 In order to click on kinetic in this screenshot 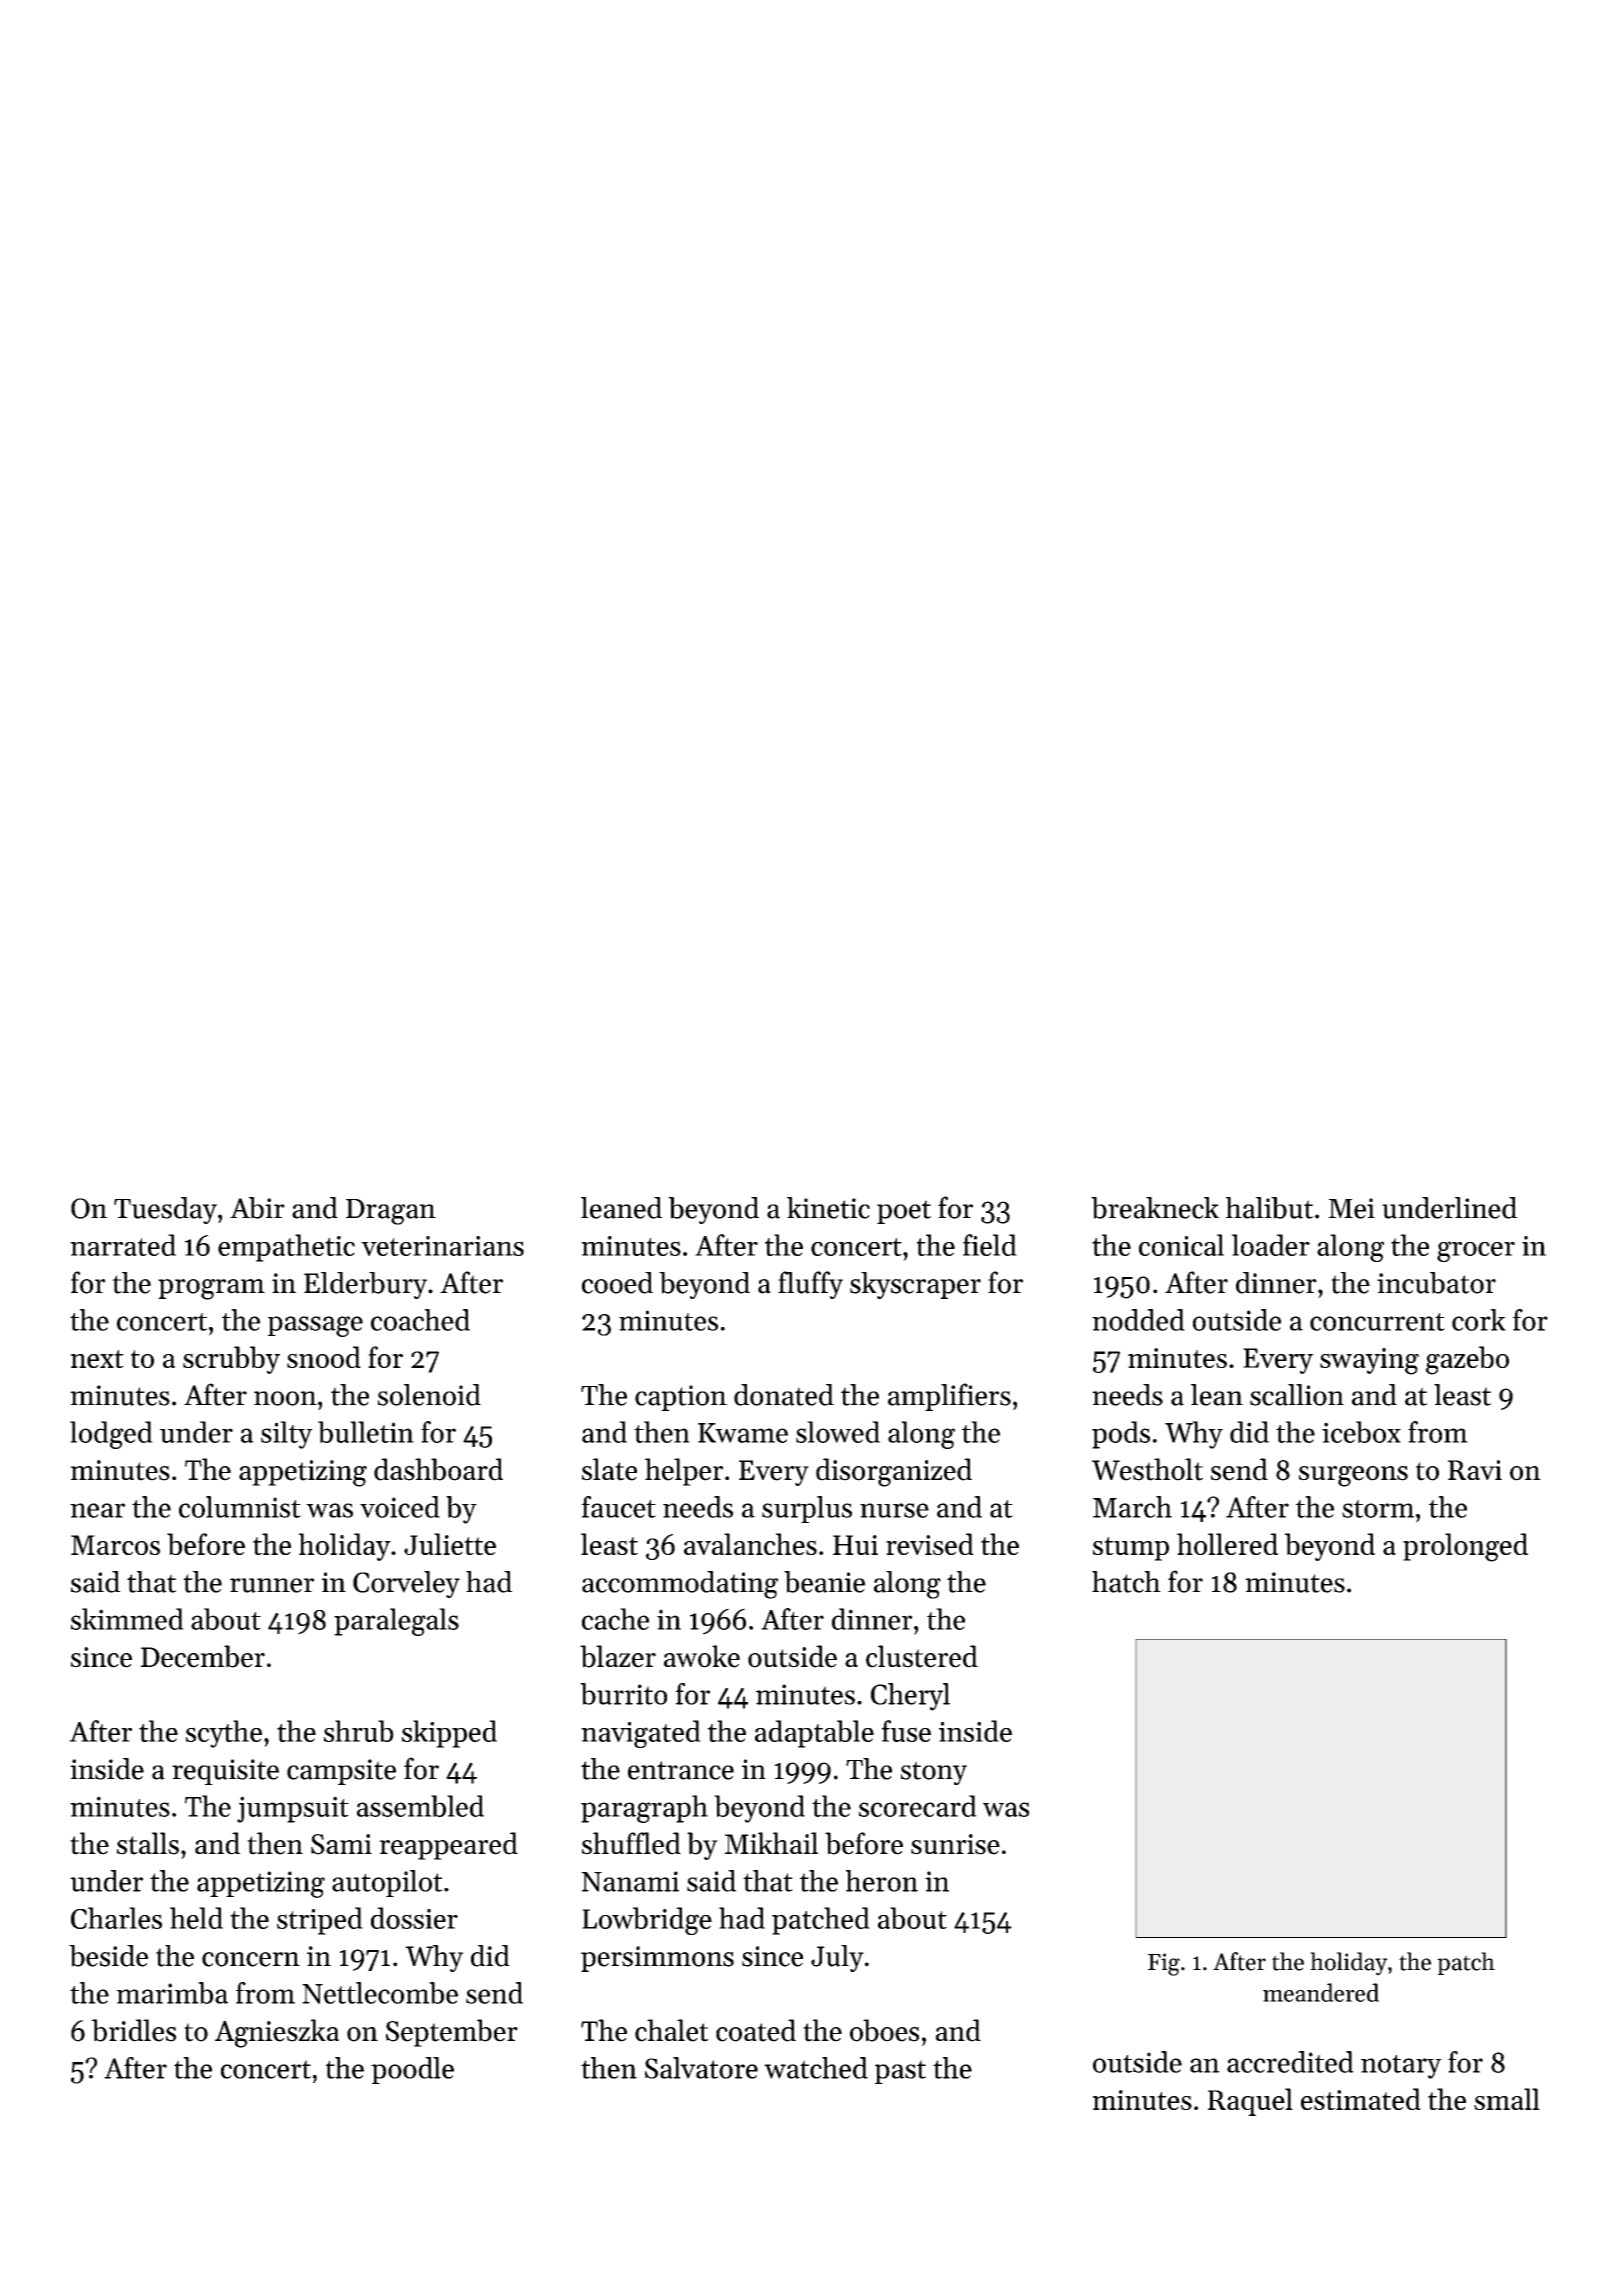, I will do `click(828, 1208)`.
